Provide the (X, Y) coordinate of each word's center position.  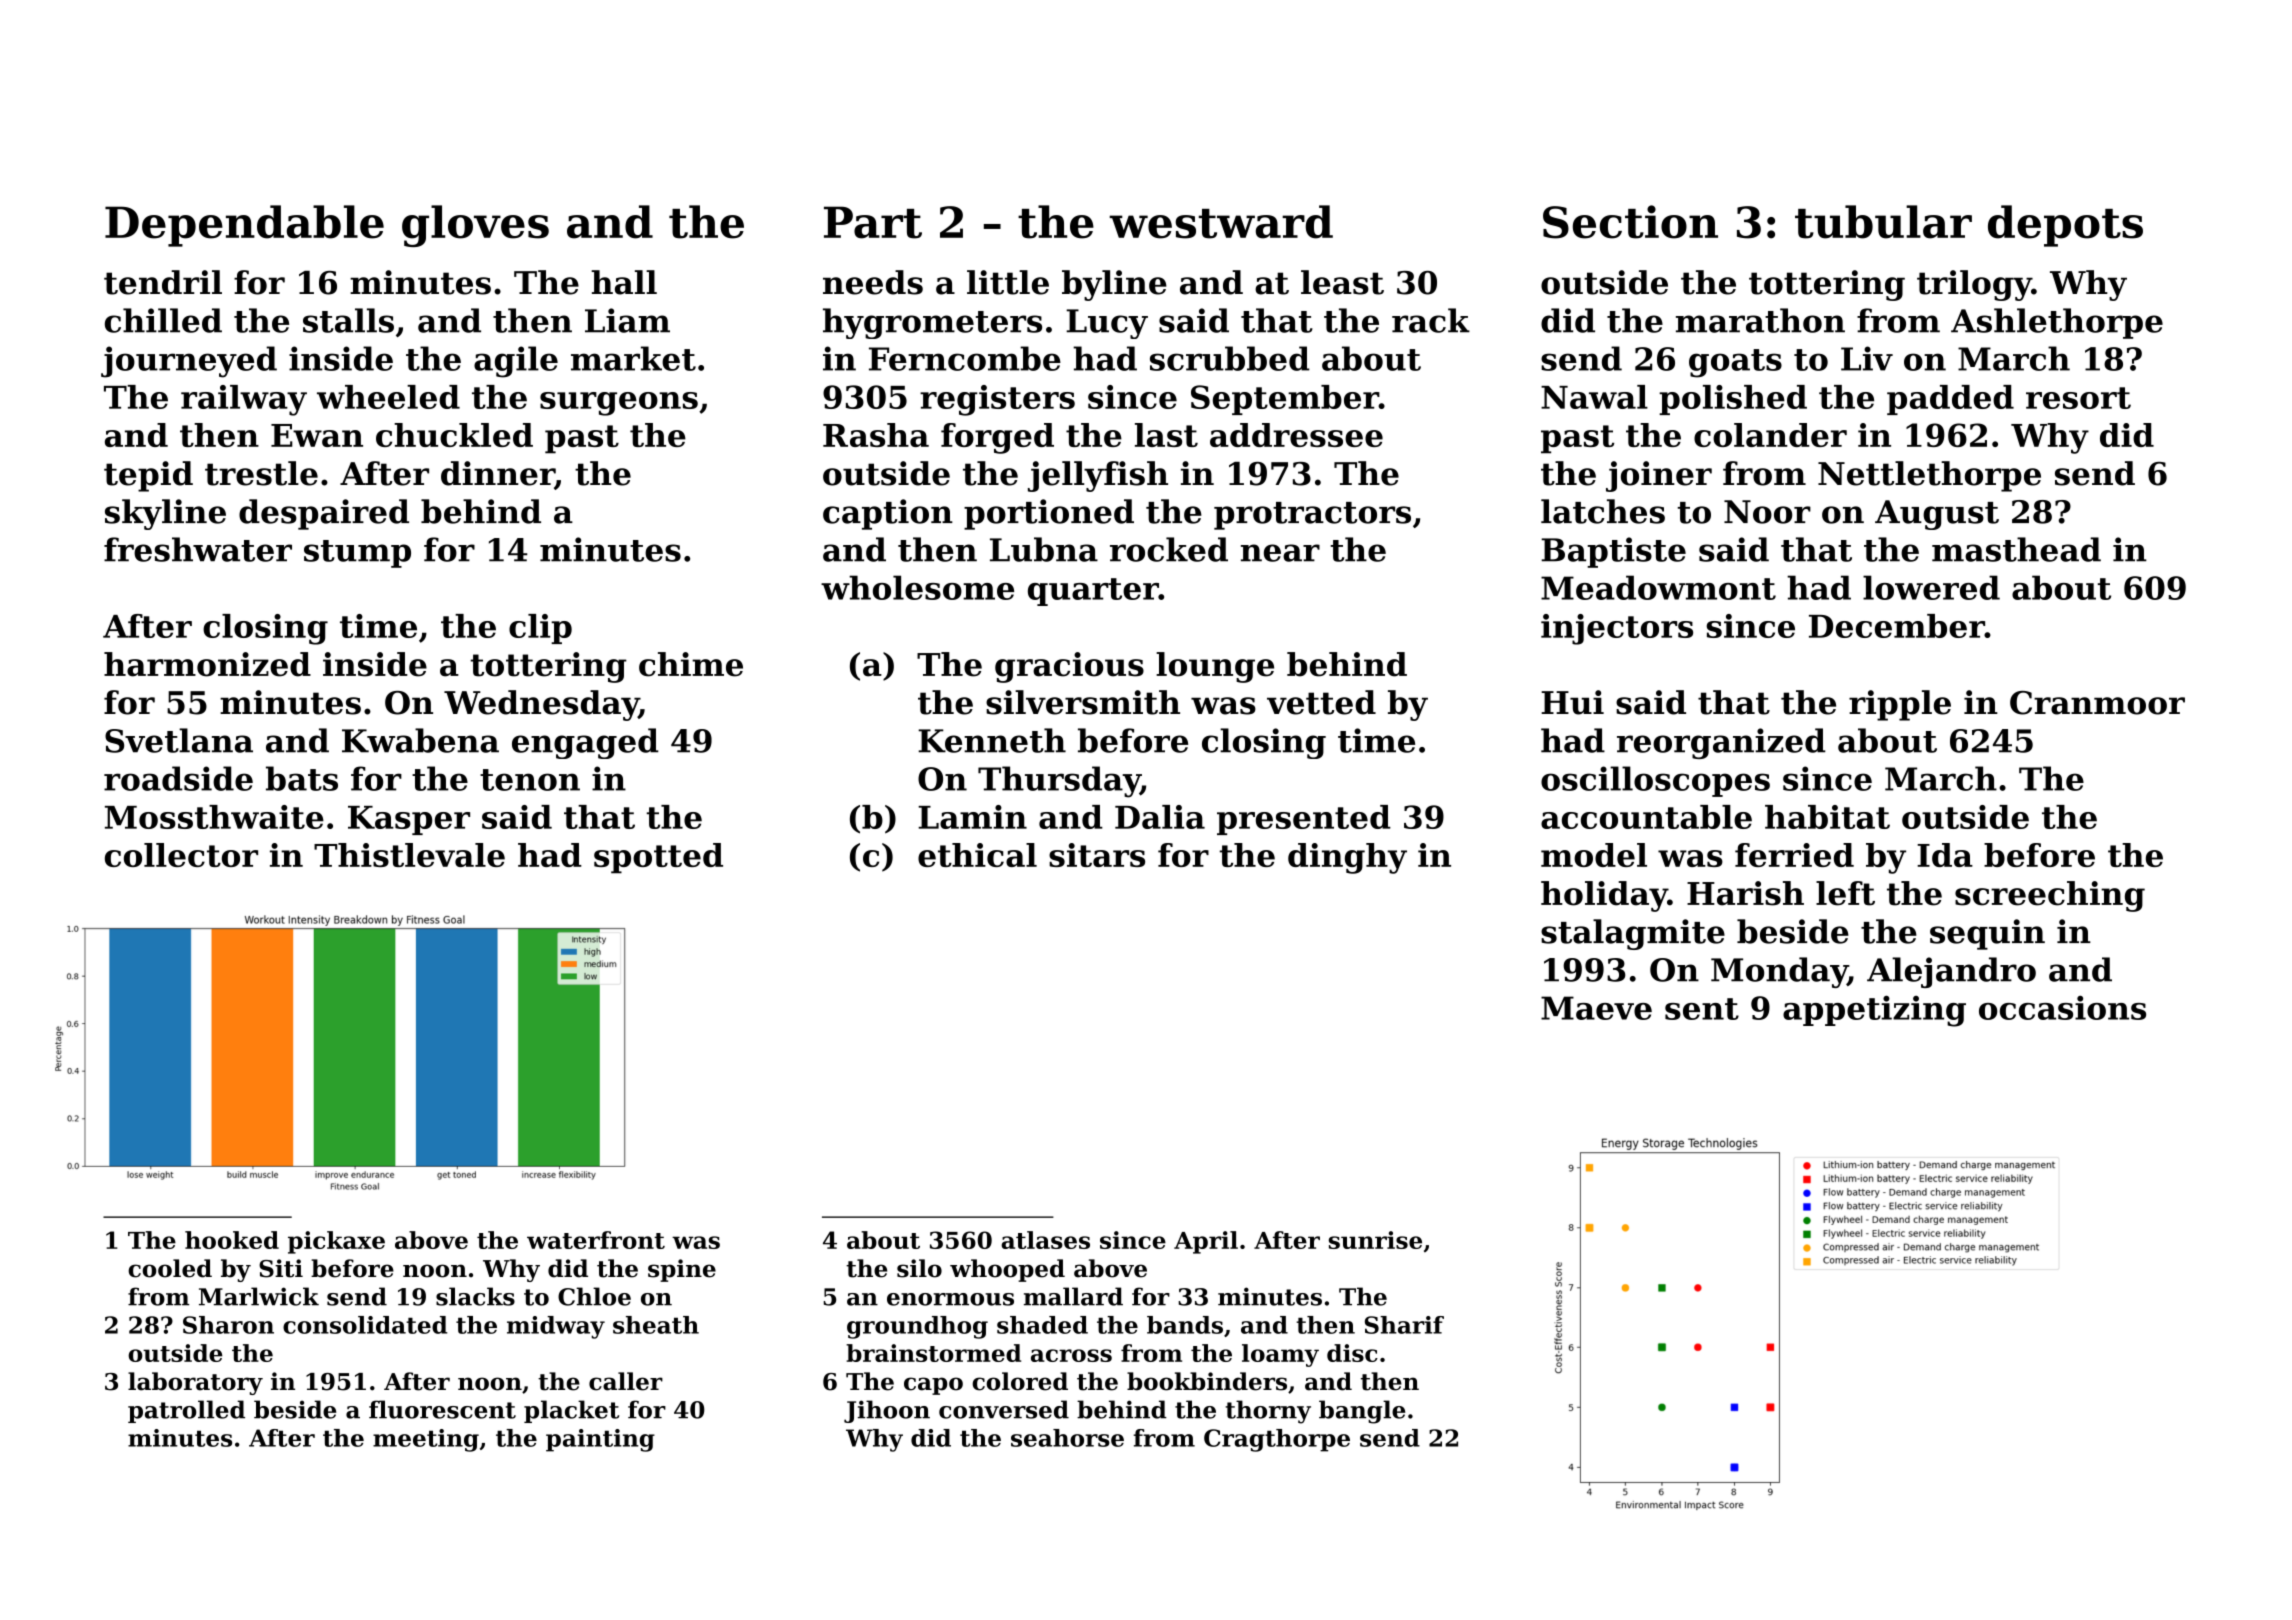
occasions (2062, 1007)
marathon (1760, 320)
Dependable (244, 226)
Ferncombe (965, 358)
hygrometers (932, 323)
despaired (324, 514)
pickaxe (336, 1242)
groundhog (917, 1327)
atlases (1045, 1240)
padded (1950, 400)
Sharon (228, 1325)
